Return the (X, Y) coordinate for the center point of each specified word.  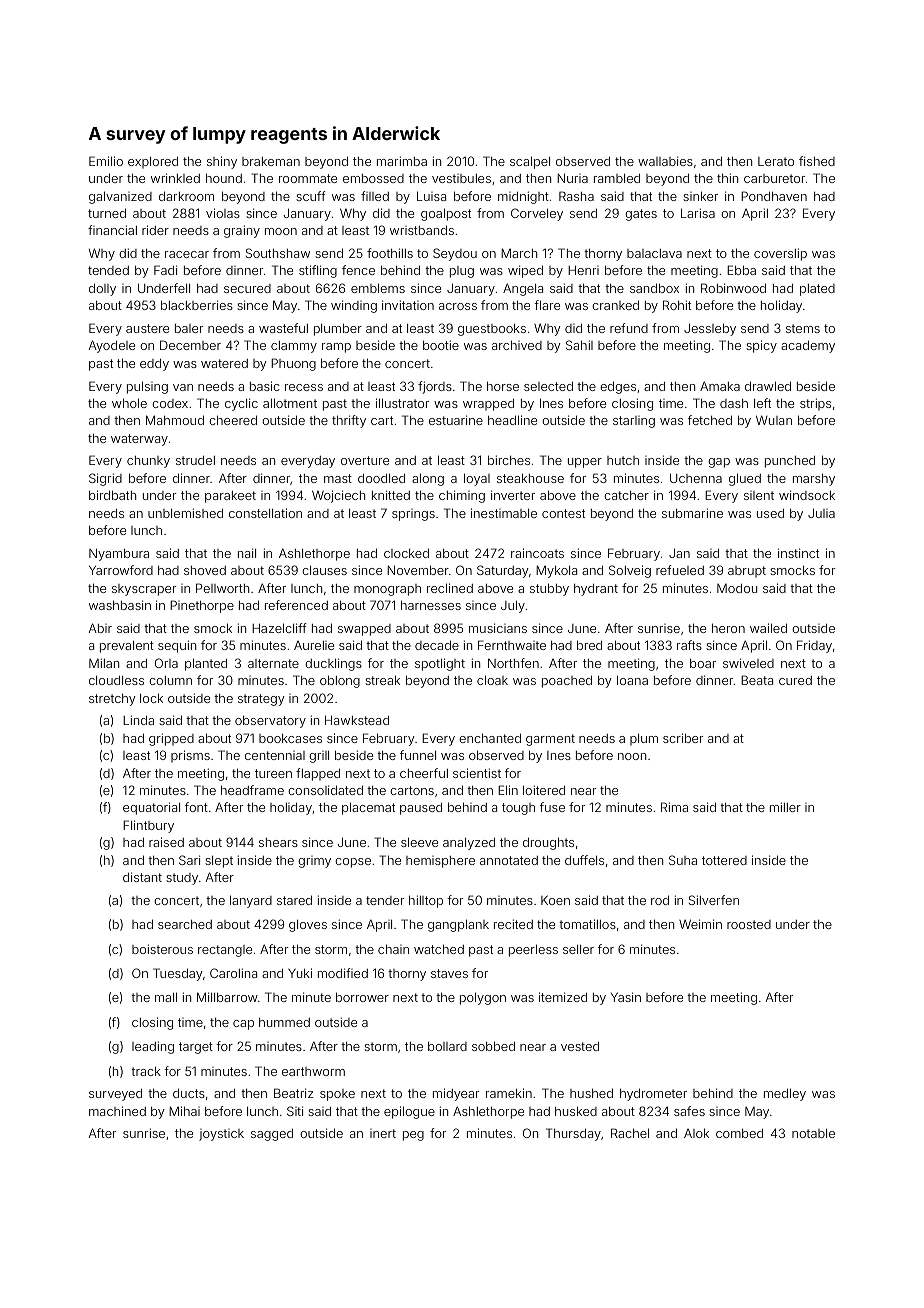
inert (383, 1133)
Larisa (698, 213)
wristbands (422, 230)
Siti (295, 1111)
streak (382, 680)
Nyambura (119, 555)
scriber (683, 738)
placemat (368, 808)
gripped (171, 739)
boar (703, 663)
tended (108, 270)
